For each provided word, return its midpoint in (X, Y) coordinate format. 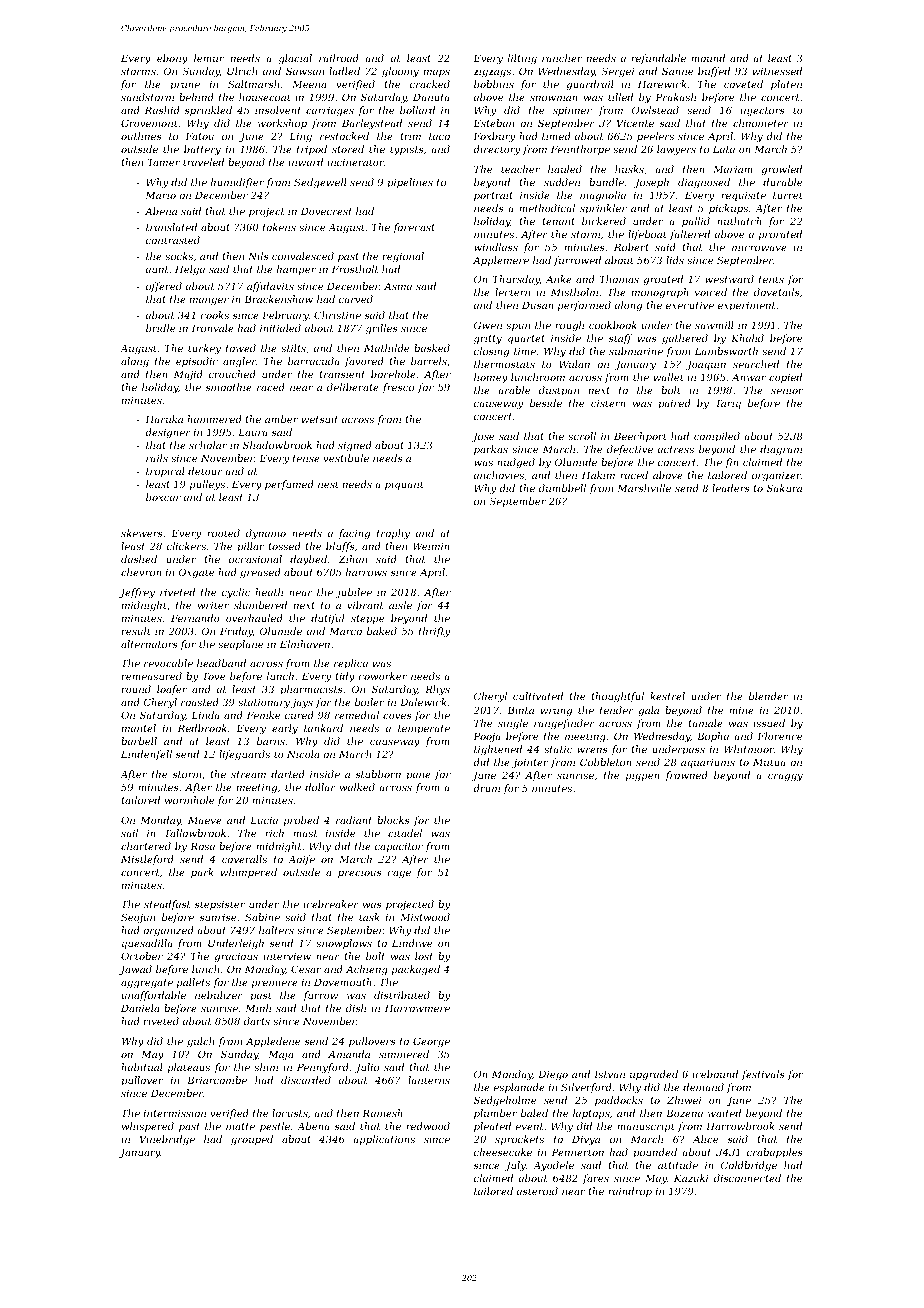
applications (384, 1140)
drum (486, 788)
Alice (705, 1139)
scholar (208, 445)
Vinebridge (167, 1140)
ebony (172, 59)
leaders (731, 488)
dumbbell (562, 488)
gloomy (400, 72)
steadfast (167, 905)
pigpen (643, 776)
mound (708, 58)
